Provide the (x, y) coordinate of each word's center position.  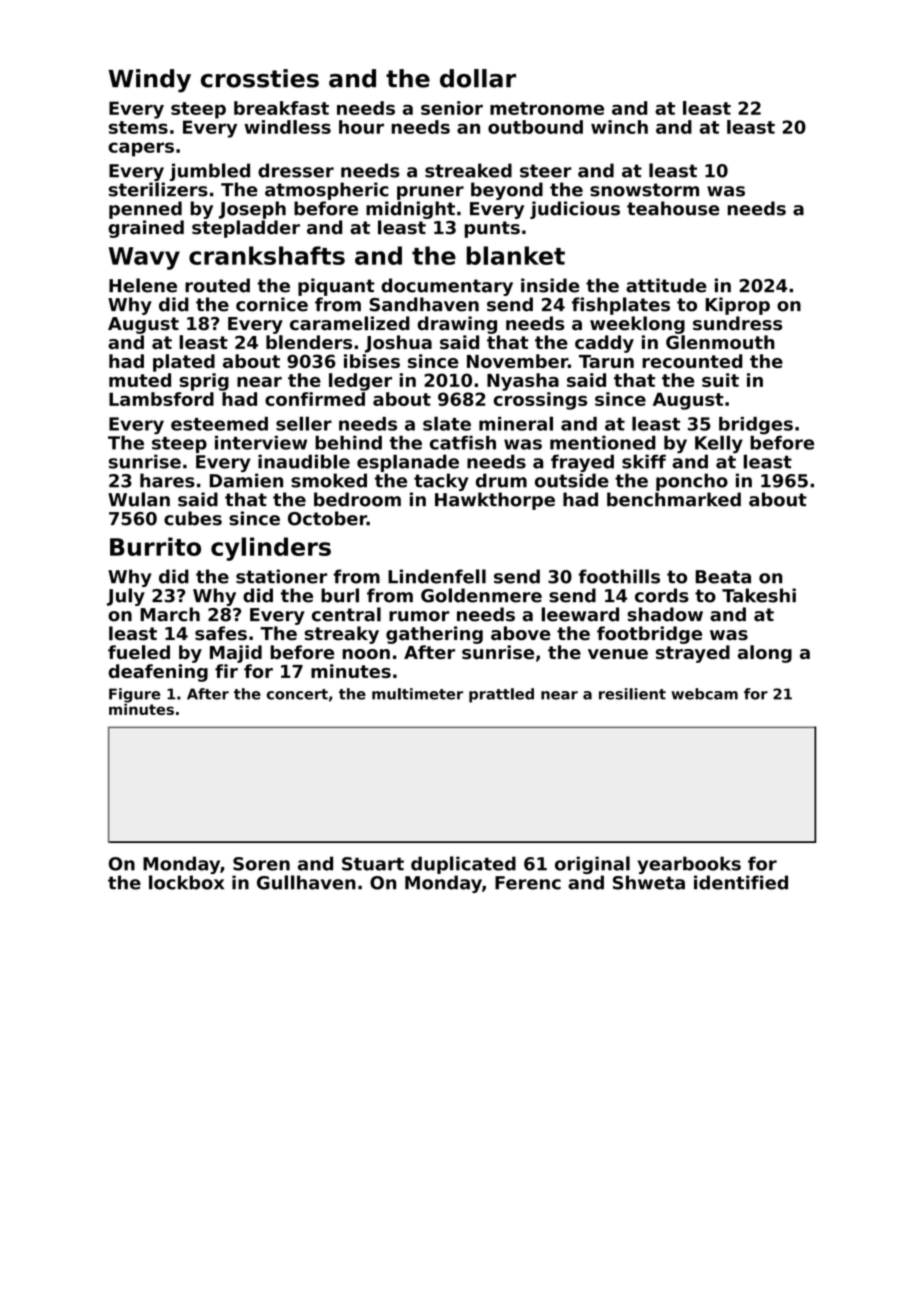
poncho (692, 482)
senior (452, 108)
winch (619, 127)
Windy (150, 81)
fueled (139, 652)
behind (348, 443)
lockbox (186, 882)
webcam (704, 694)
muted (140, 380)
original (592, 865)
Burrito (155, 546)
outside (572, 480)
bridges (756, 426)
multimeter (417, 694)
